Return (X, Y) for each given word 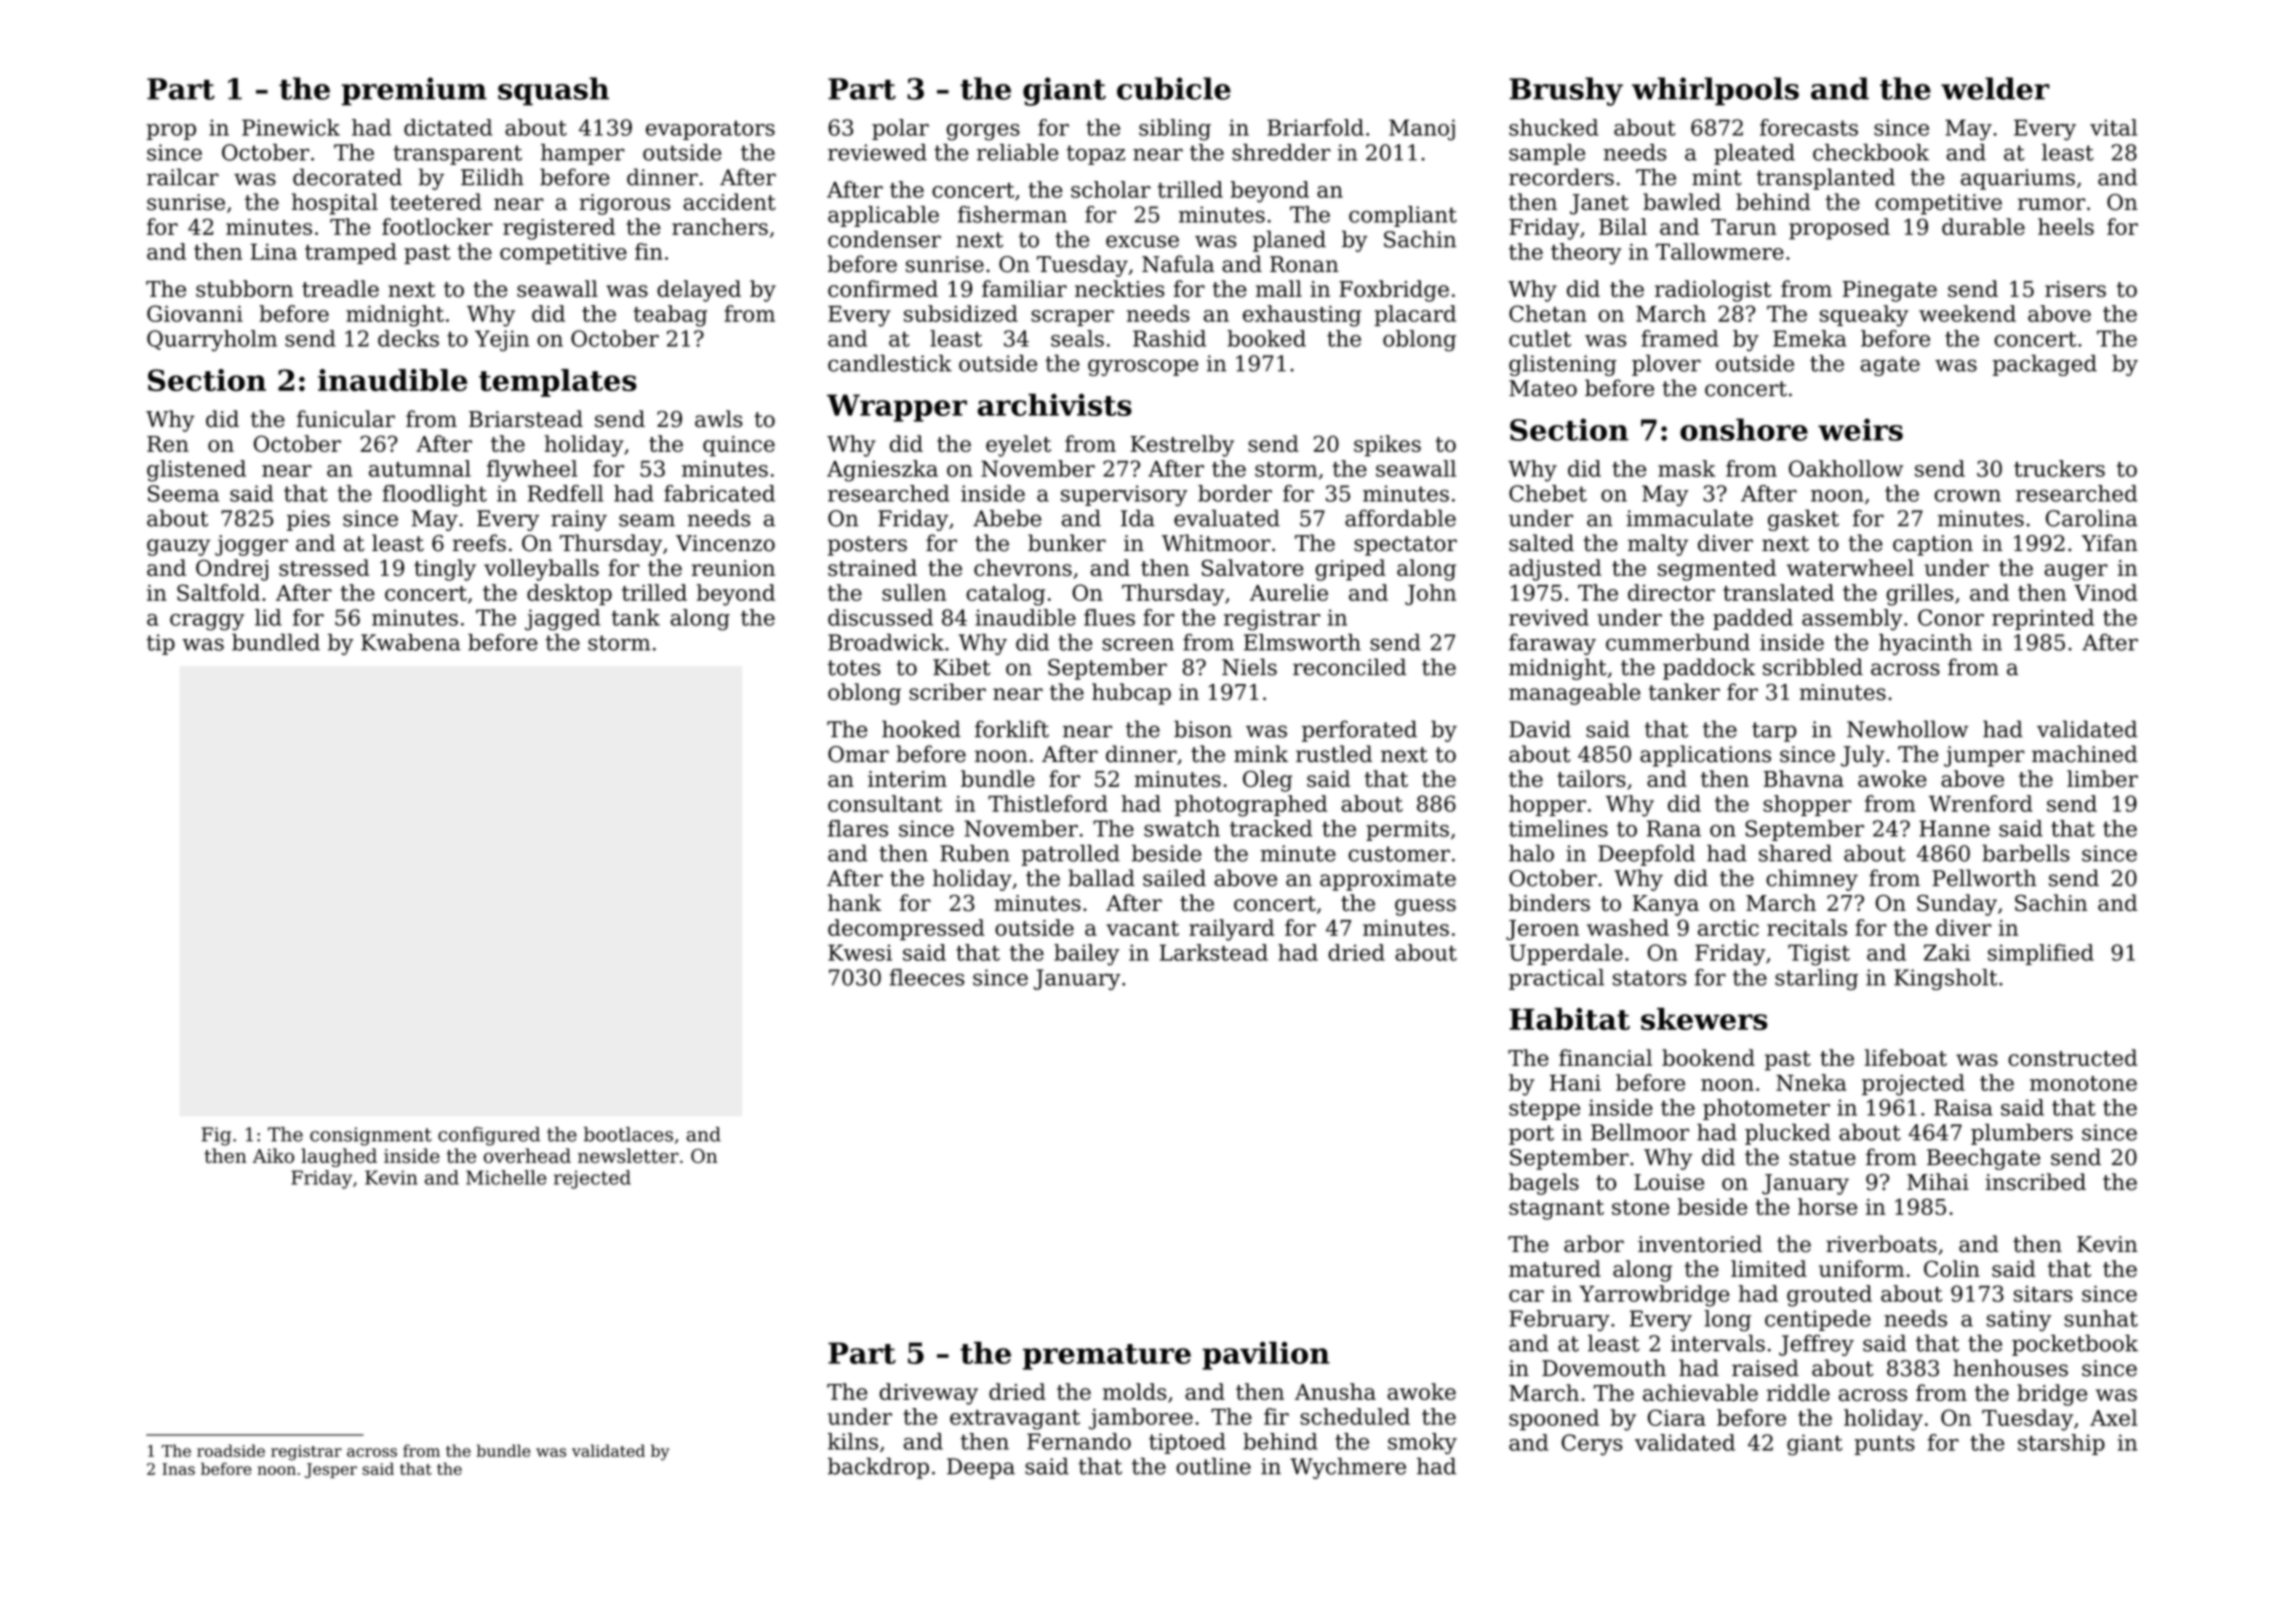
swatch (1182, 828)
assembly (1852, 620)
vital (2113, 127)
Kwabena (411, 642)
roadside (231, 1450)
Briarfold (1315, 127)
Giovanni (195, 313)
